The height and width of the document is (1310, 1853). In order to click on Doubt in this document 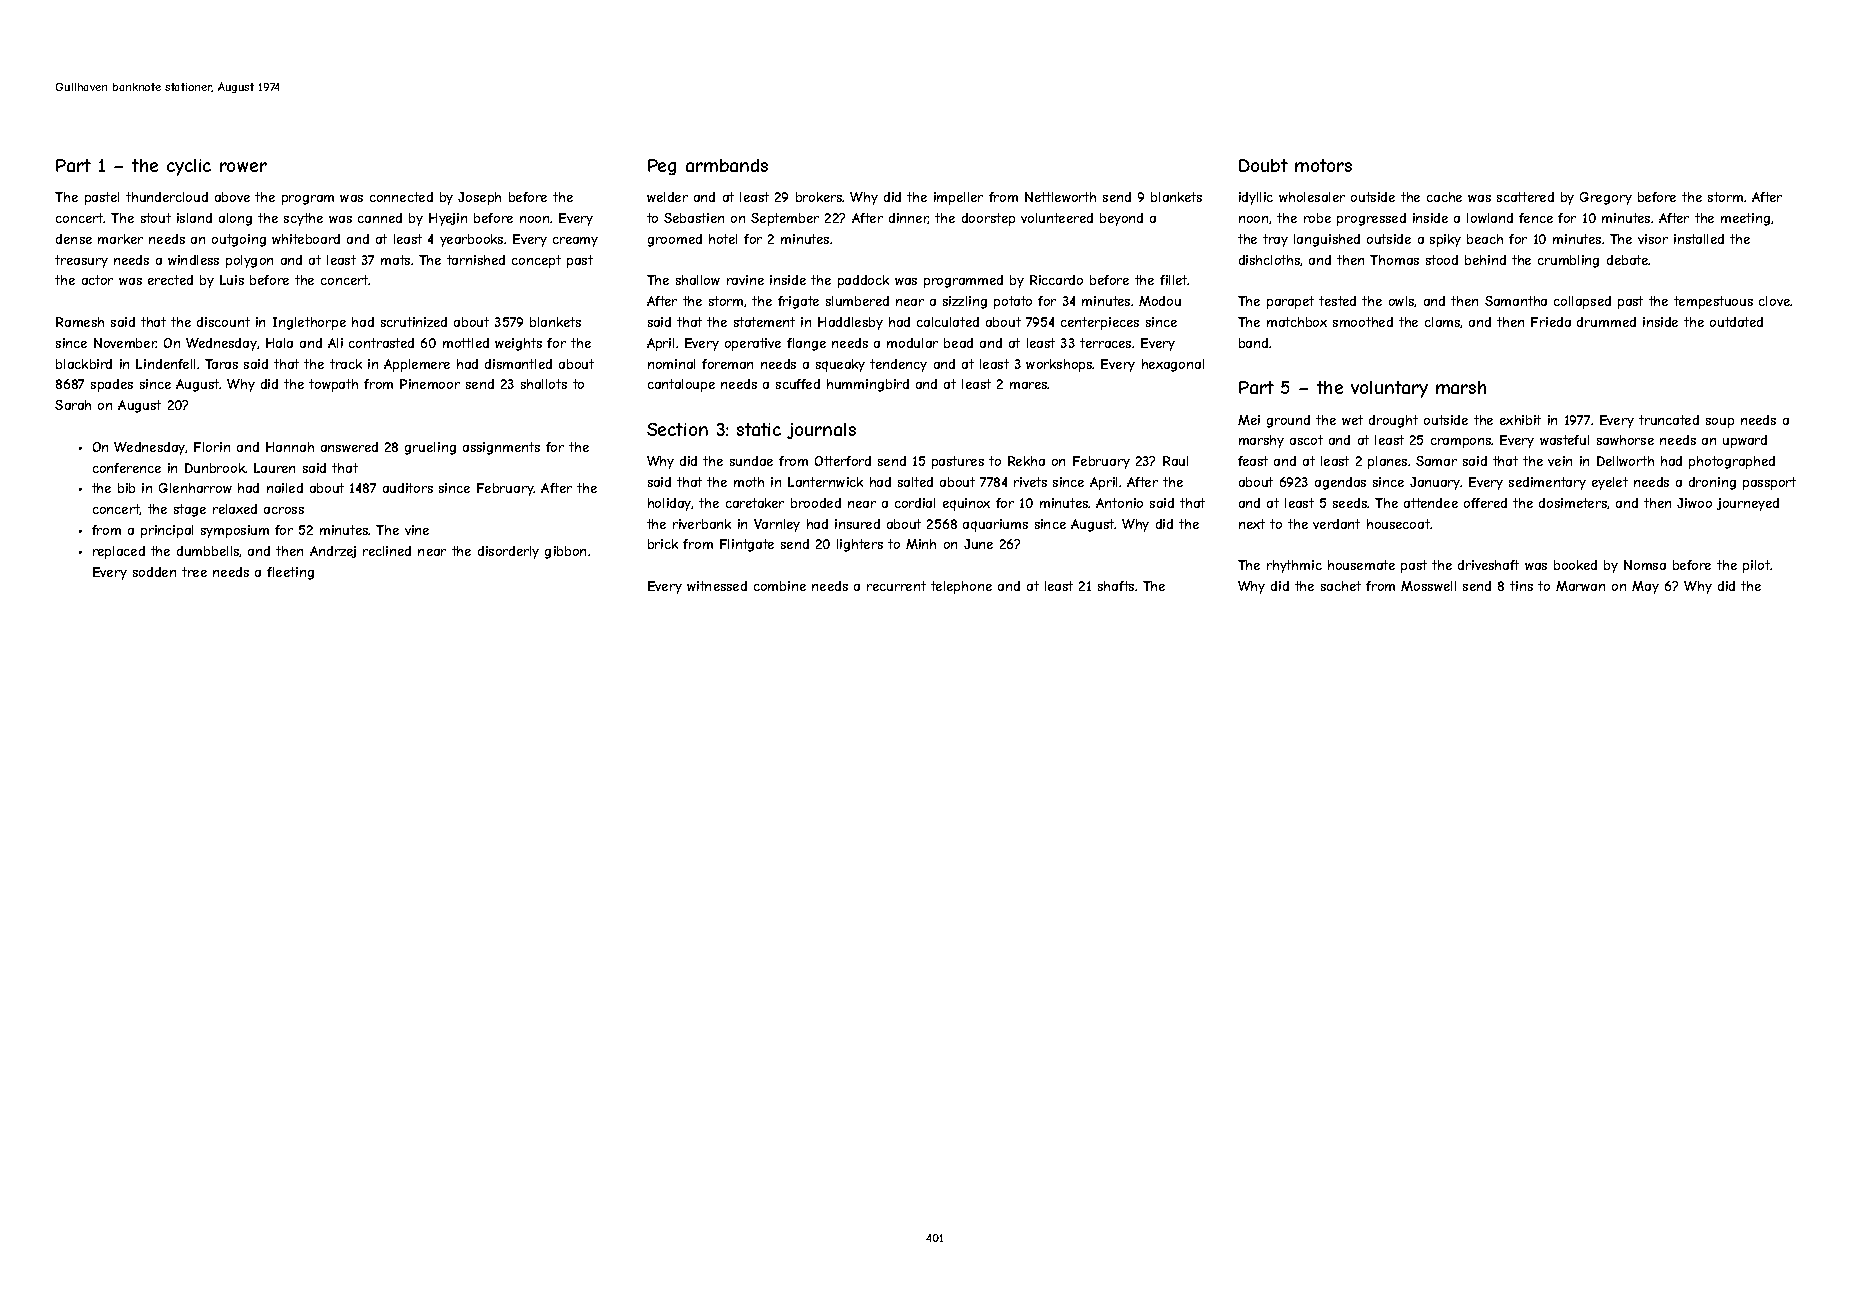, I will do `click(1263, 165)`.
